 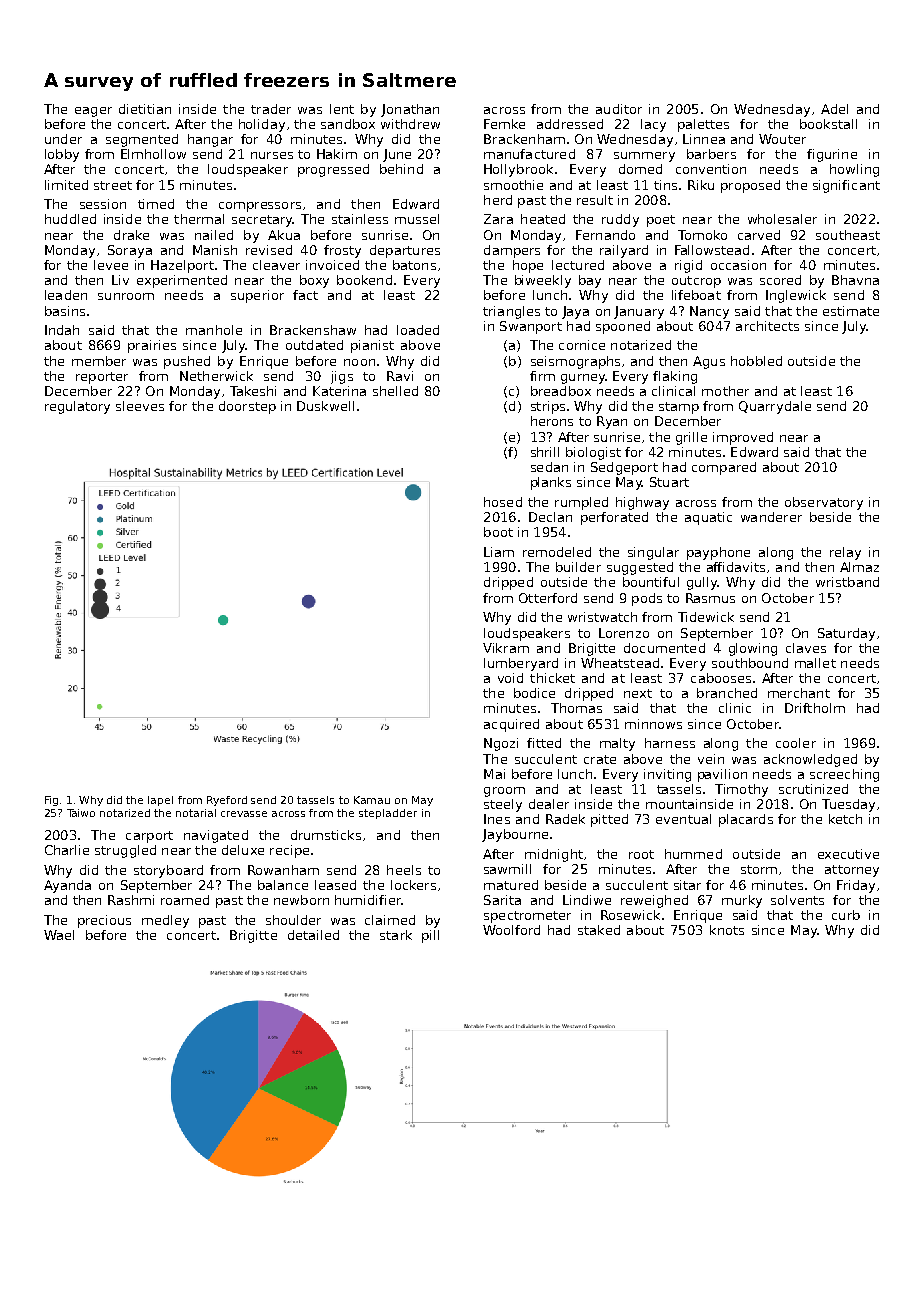 What do you see at coordinates (388, 814) in the screenshot?
I see `stepladder` at bounding box center [388, 814].
